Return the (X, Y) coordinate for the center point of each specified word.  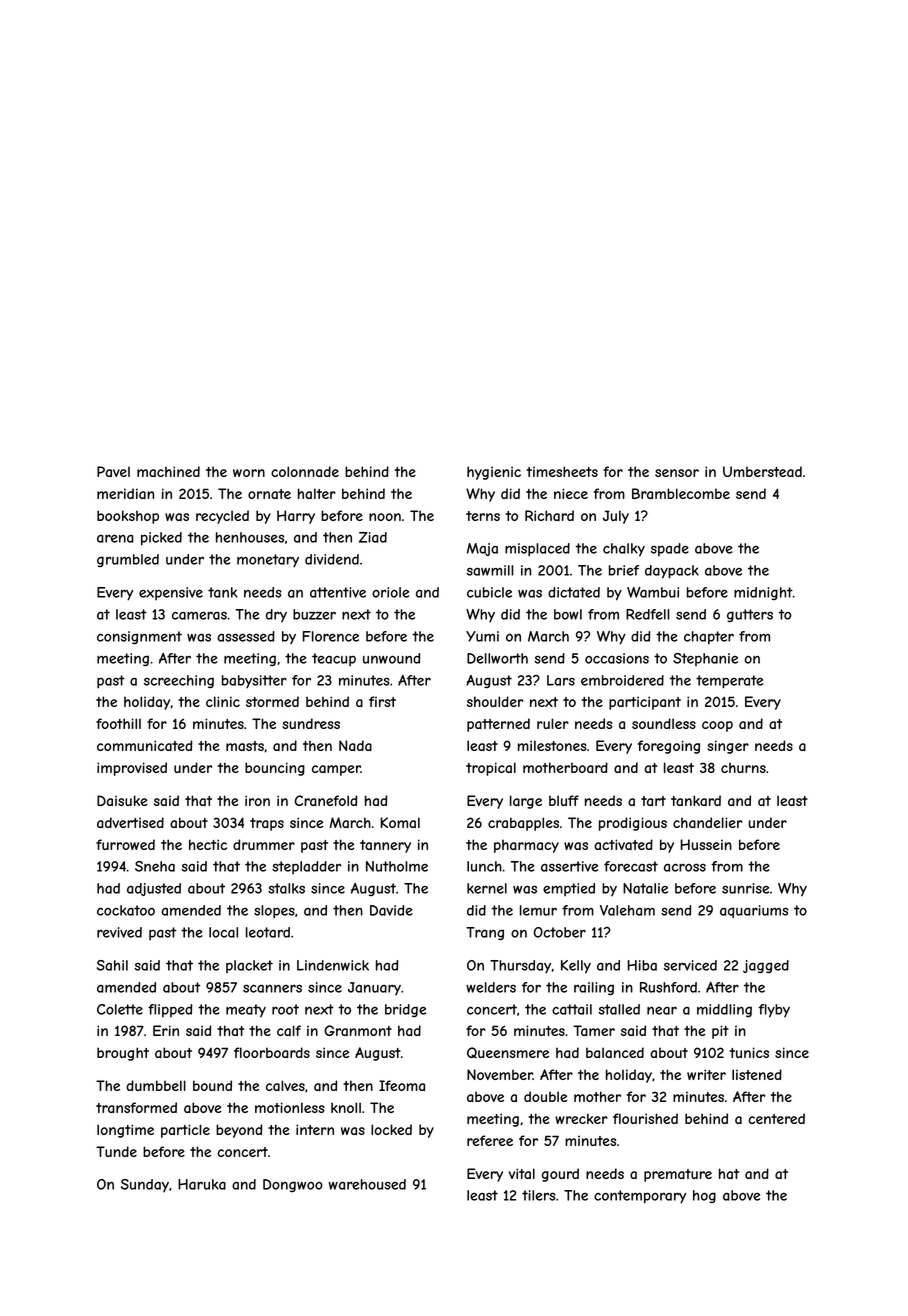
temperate (729, 682)
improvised (132, 769)
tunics (749, 1052)
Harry (296, 517)
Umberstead (762, 471)
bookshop (128, 517)
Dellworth (497, 658)
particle (185, 1131)
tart (653, 801)
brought (123, 1054)
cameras (199, 616)
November (500, 1074)
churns (743, 768)
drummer (264, 844)
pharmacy (526, 846)
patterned (498, 725)
